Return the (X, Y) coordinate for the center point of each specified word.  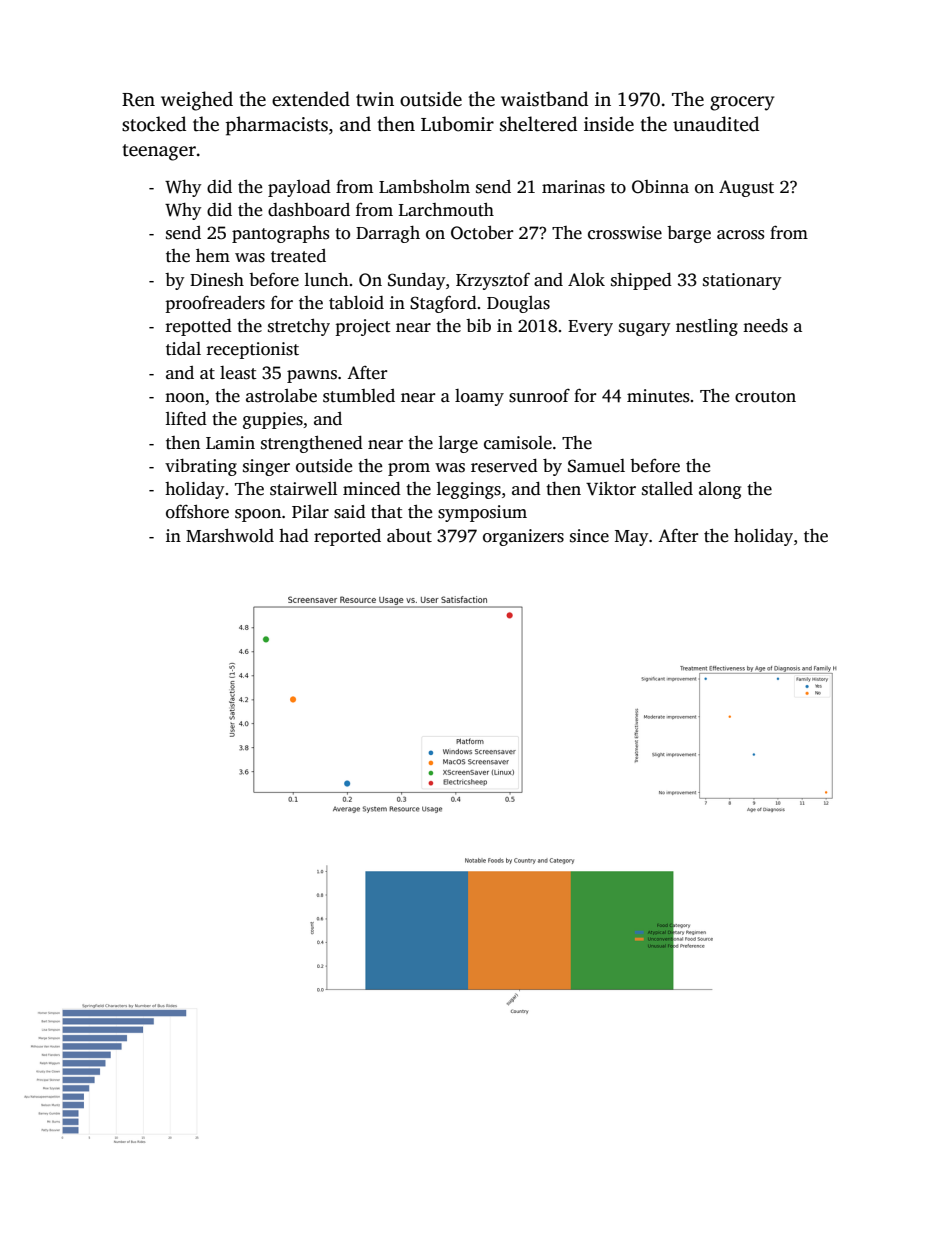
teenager (159, 152)
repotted (199, 327)
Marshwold (230, 536)
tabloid (356, 303)
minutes (658, 396)
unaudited (716, 124)
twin (375, 99)
